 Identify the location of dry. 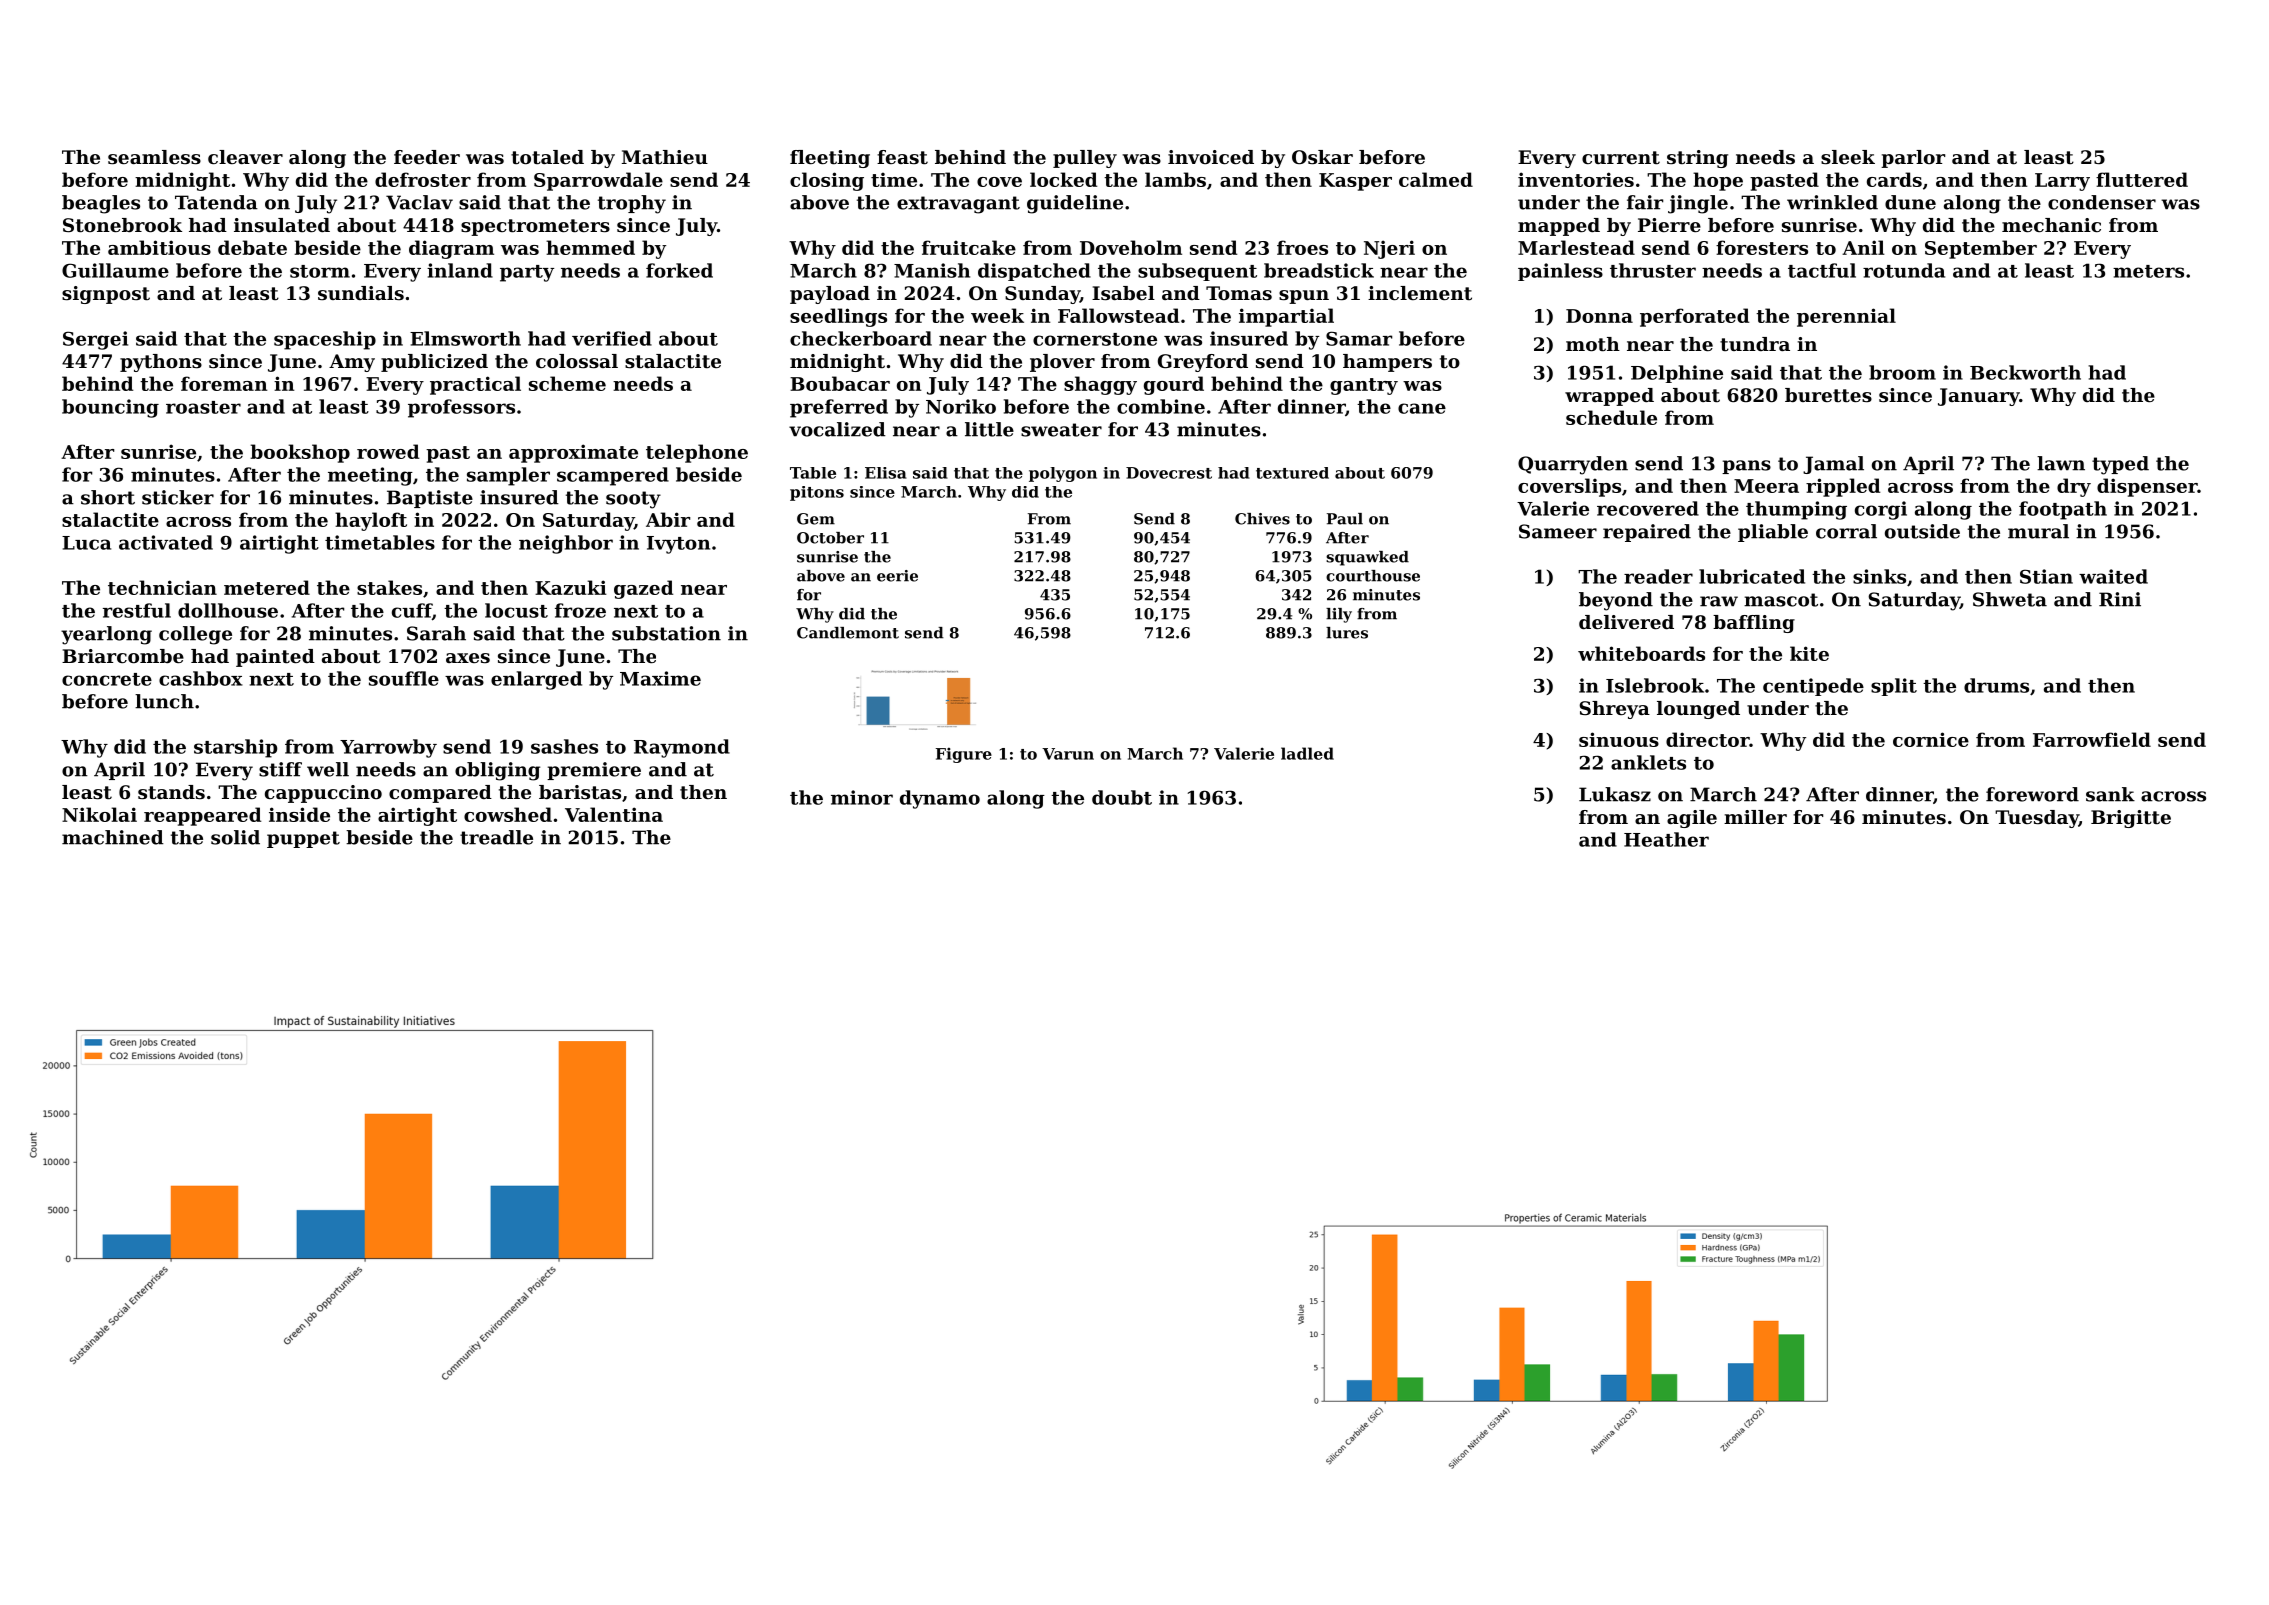
(2074, 487).
